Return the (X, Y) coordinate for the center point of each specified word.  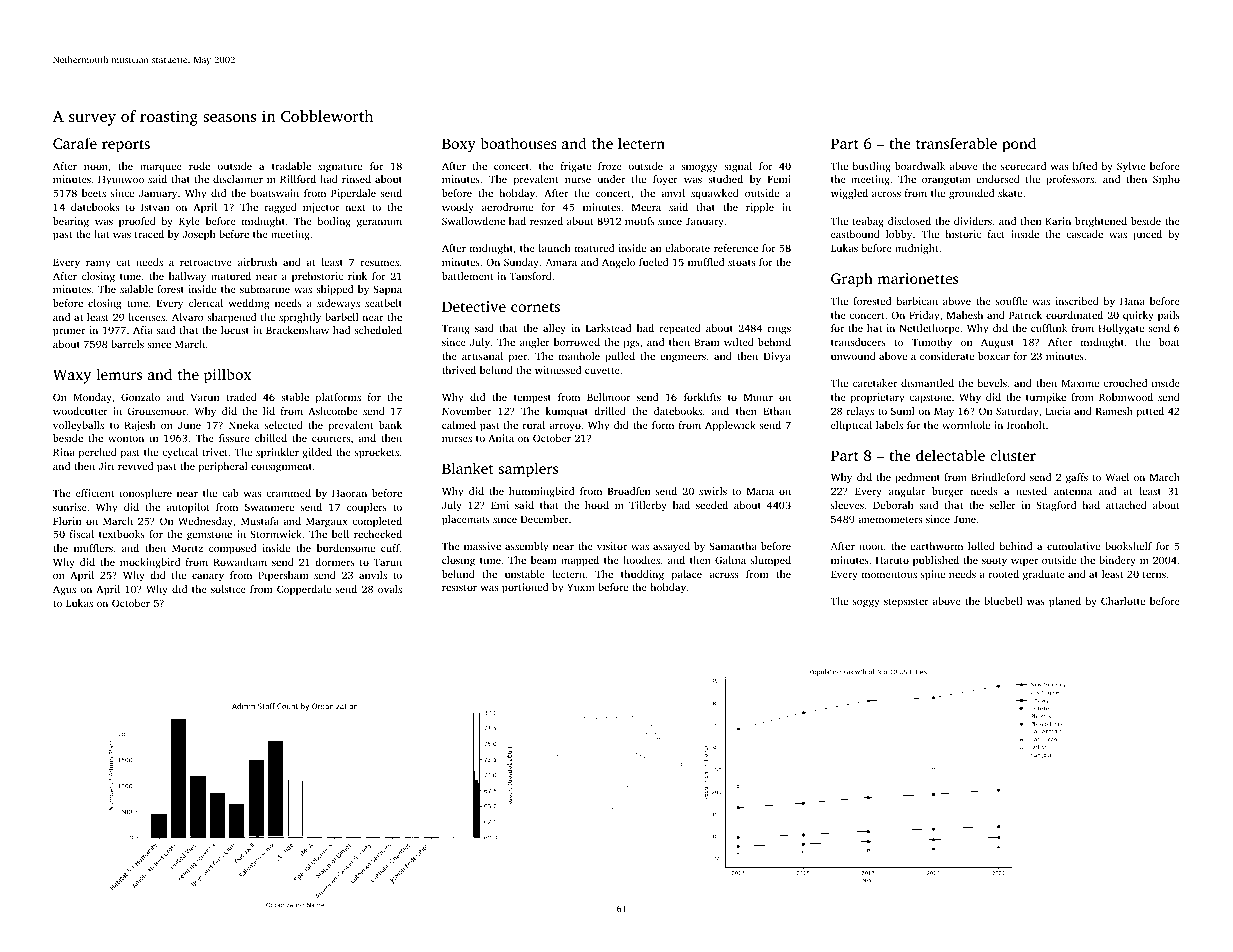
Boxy (459, 145)
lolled (981, 546)
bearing (71, 222)
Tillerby (648, 506)
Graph (852, 280)
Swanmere (269, 507)
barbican (917, 301)
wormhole (966, 425)
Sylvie (1131, 167)
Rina (64, 452)
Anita (501, 438)
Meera (646, 207)
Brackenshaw (297, 330)
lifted (1085, 166)
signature (340, 167)
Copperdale (304, 590)
